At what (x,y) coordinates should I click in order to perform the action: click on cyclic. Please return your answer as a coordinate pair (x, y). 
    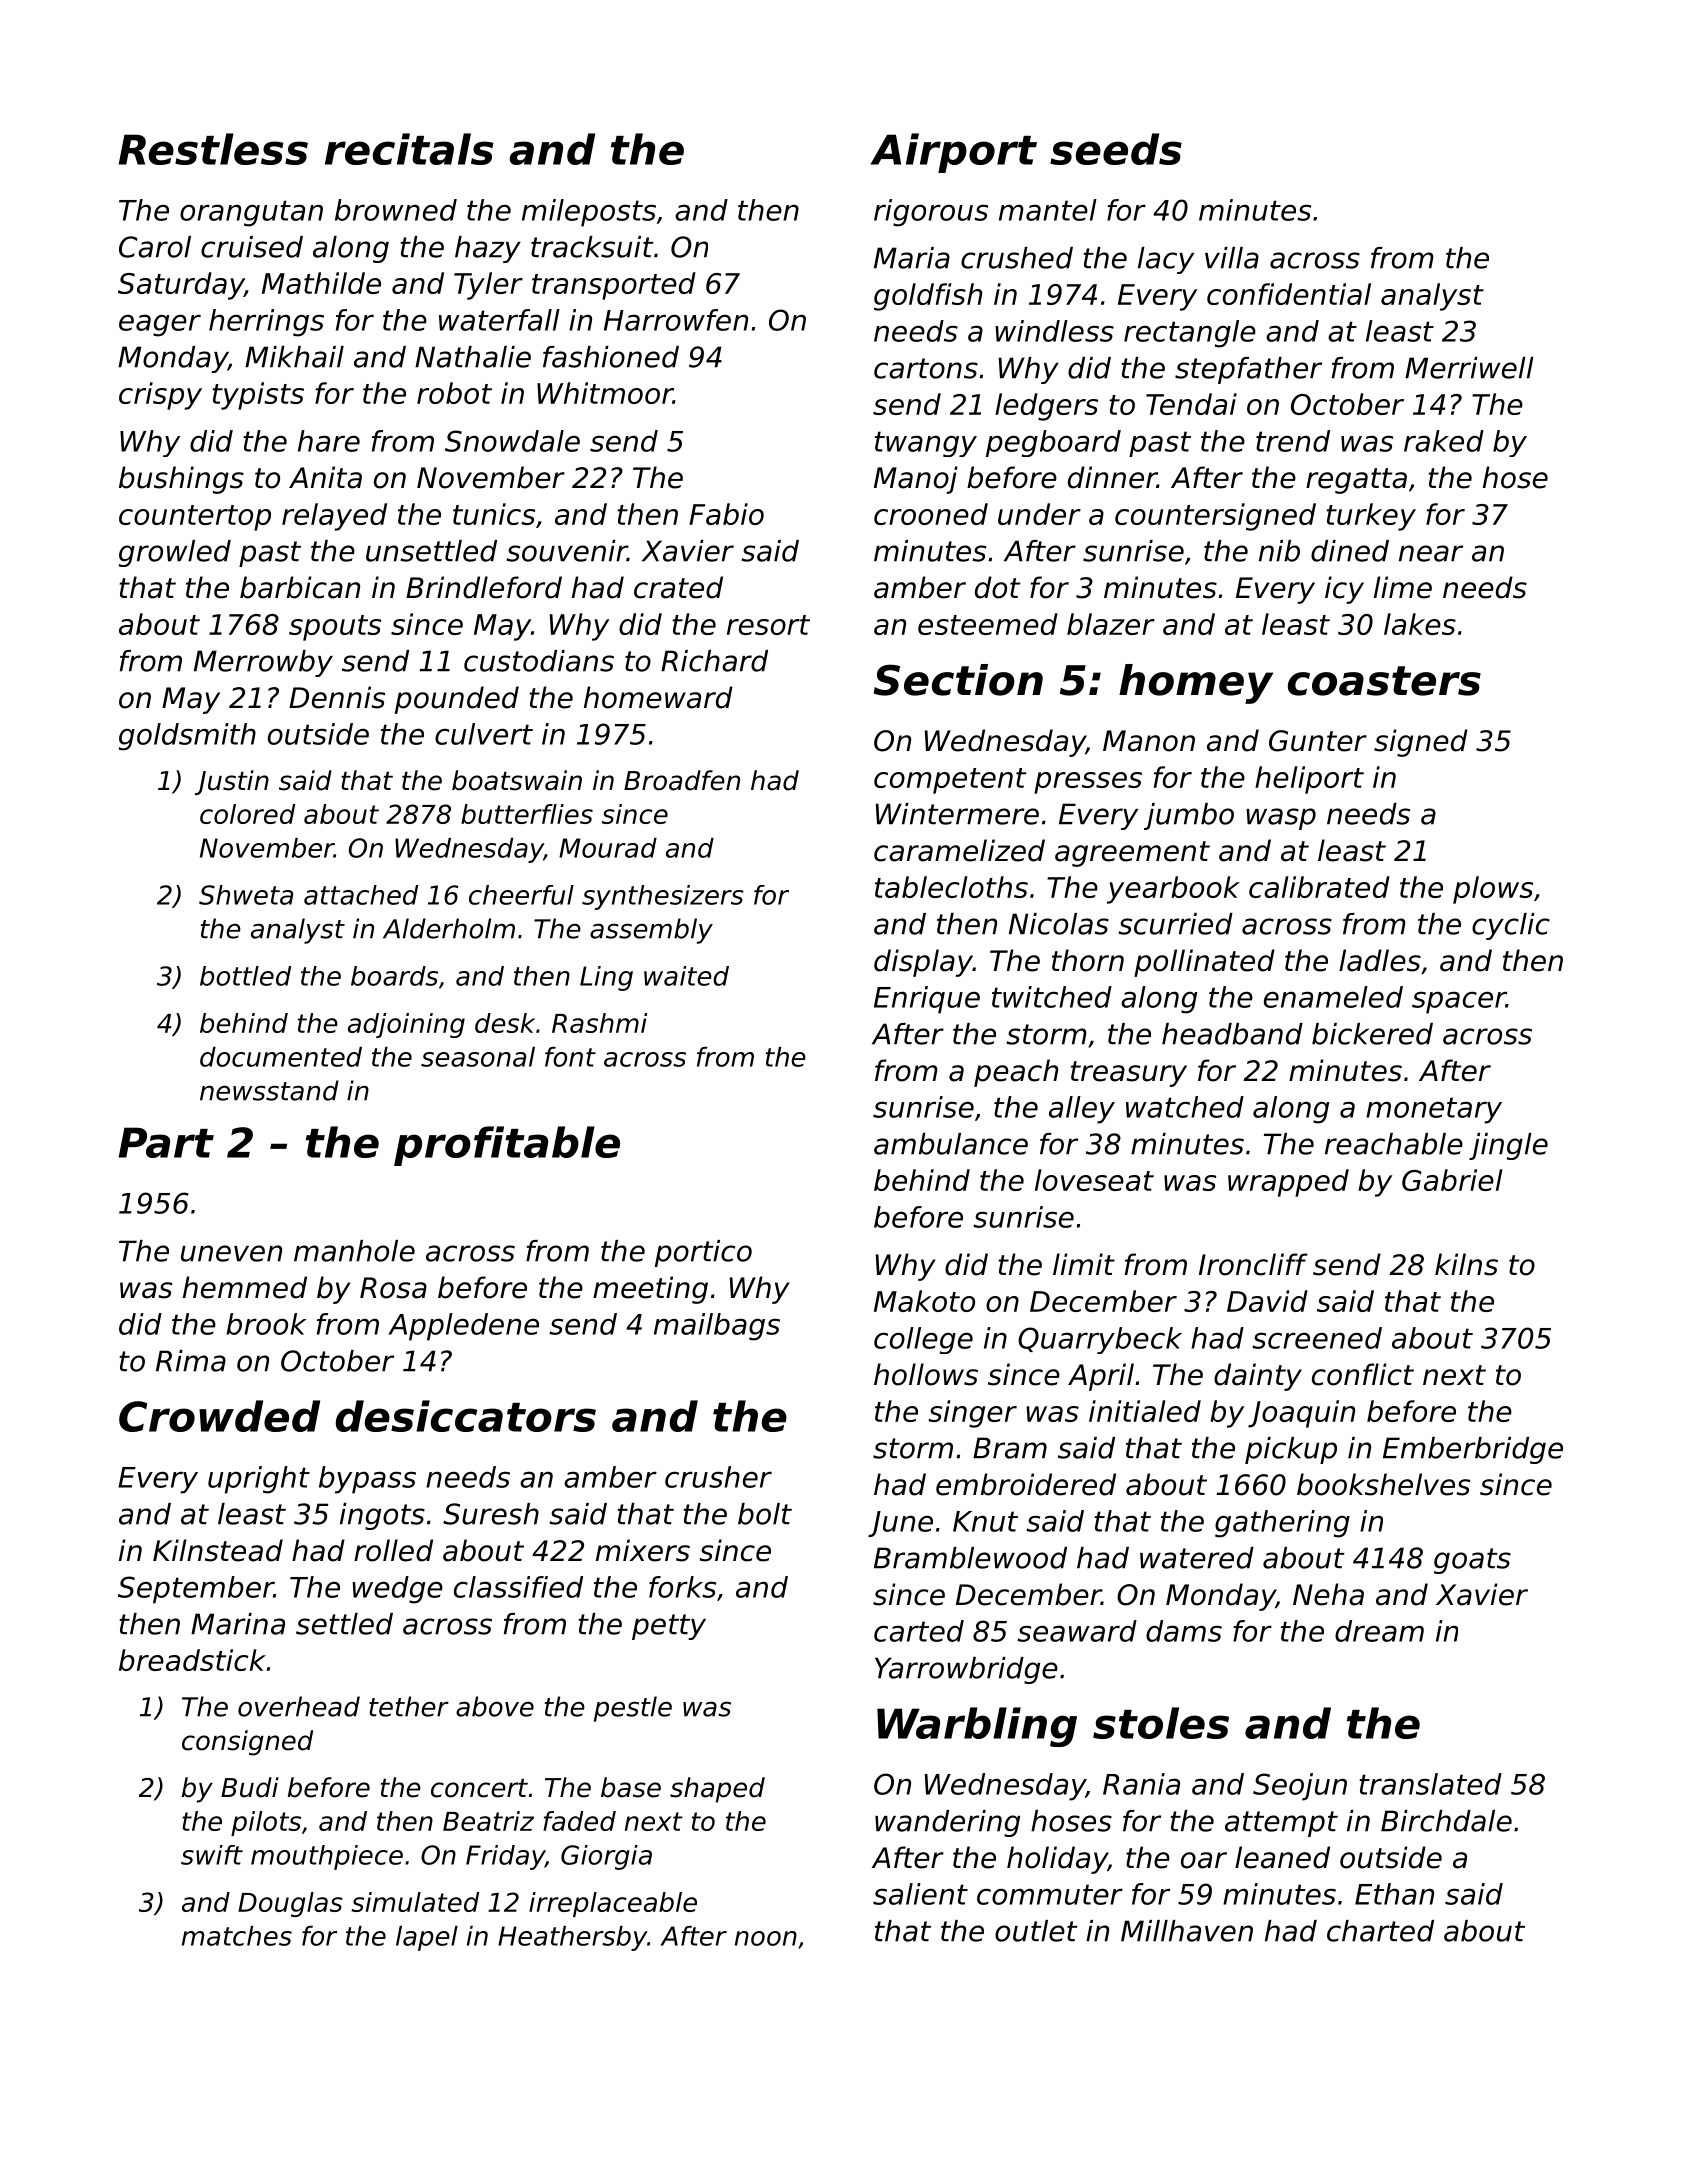
    Looking at the image, I should click on (1511, 926).
